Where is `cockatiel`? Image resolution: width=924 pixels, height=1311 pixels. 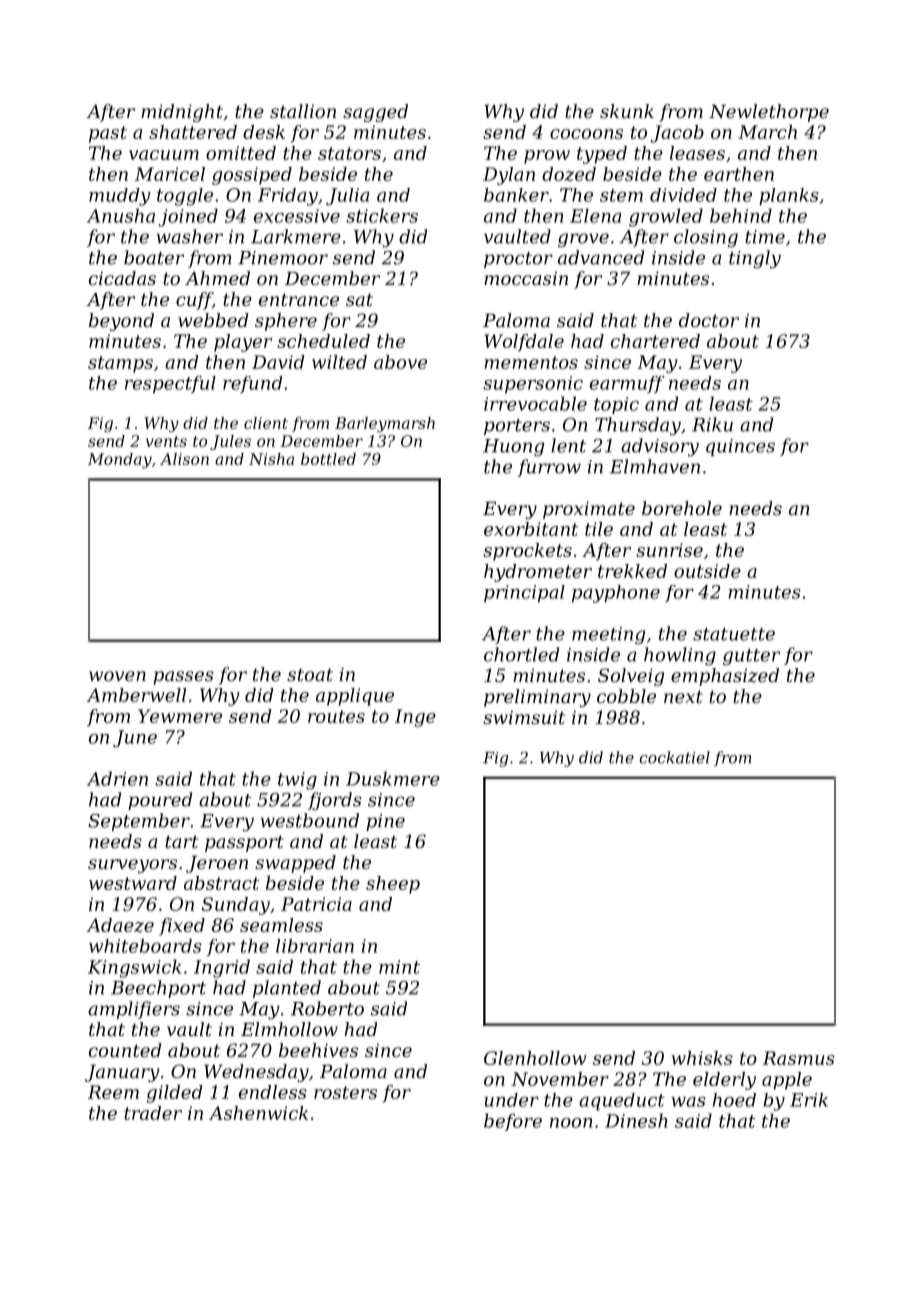 cockatiel is located at coordinates (674, 757).
